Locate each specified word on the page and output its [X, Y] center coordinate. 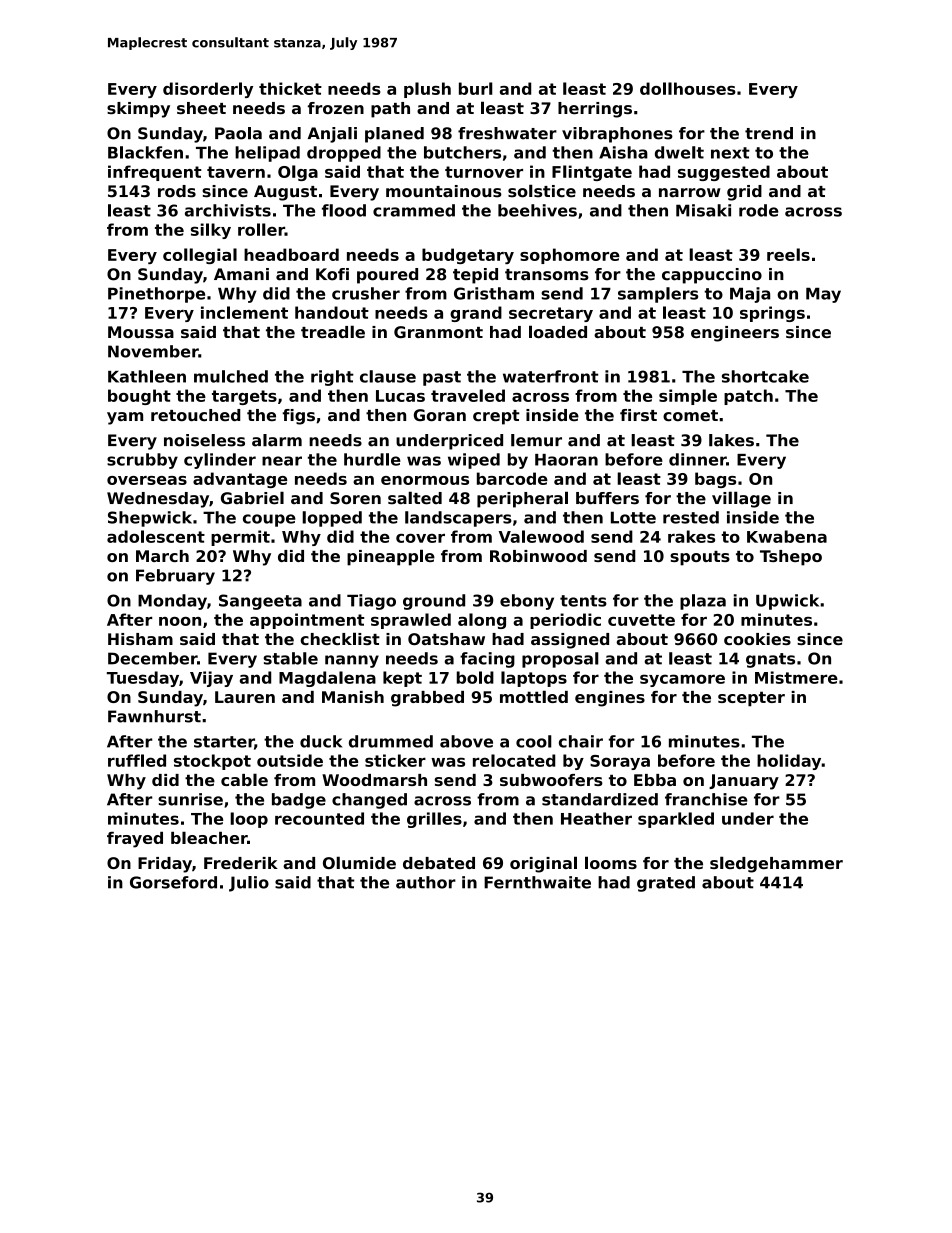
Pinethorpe [156, 295]
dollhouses [688, 88]
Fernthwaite [537, 882]
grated [666, 884]
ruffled [137, 760]
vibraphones [617, 135]
